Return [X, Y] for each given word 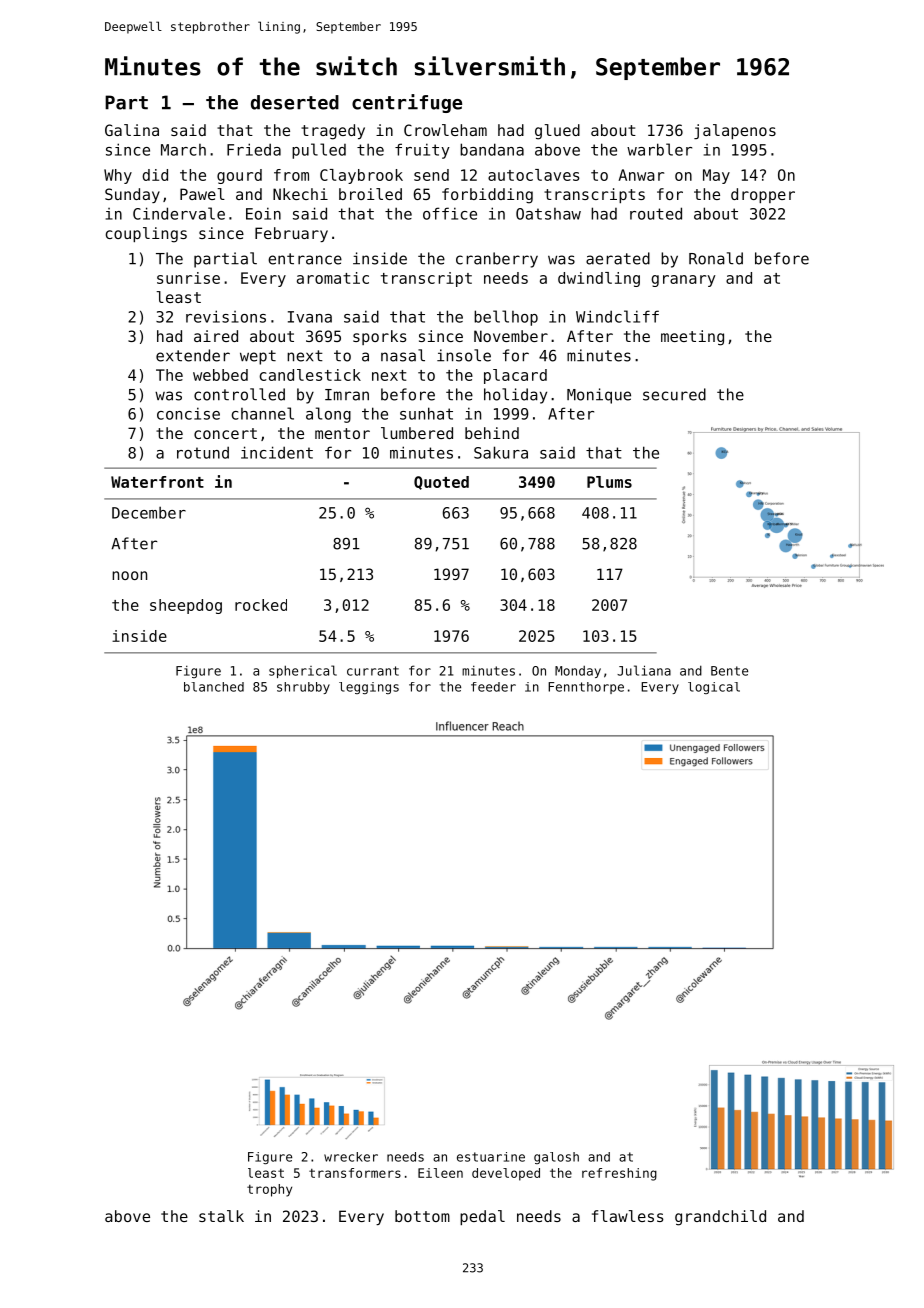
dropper [763, 195]
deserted [295, 102]
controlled [239, 394]
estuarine [491, 1157]
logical [714, 688]
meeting [692, 338]
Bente [729, 671]
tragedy [333, 132]
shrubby [303, 688]
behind [492, 433]
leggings [369, 688]
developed [506, 1174]
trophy [269, 1190]
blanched [214, 687]
